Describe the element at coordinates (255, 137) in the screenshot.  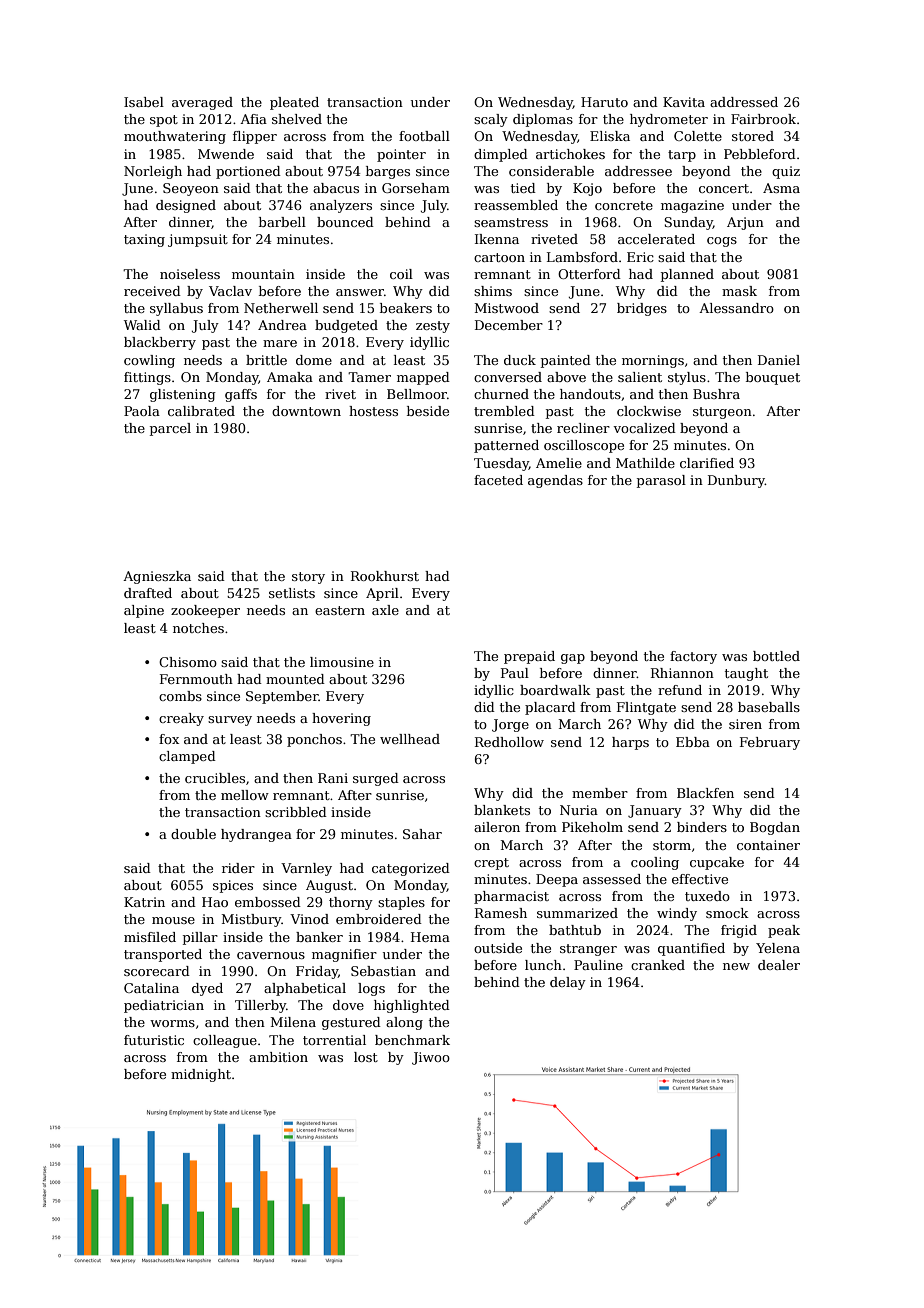
I see `flipper` at that location.
